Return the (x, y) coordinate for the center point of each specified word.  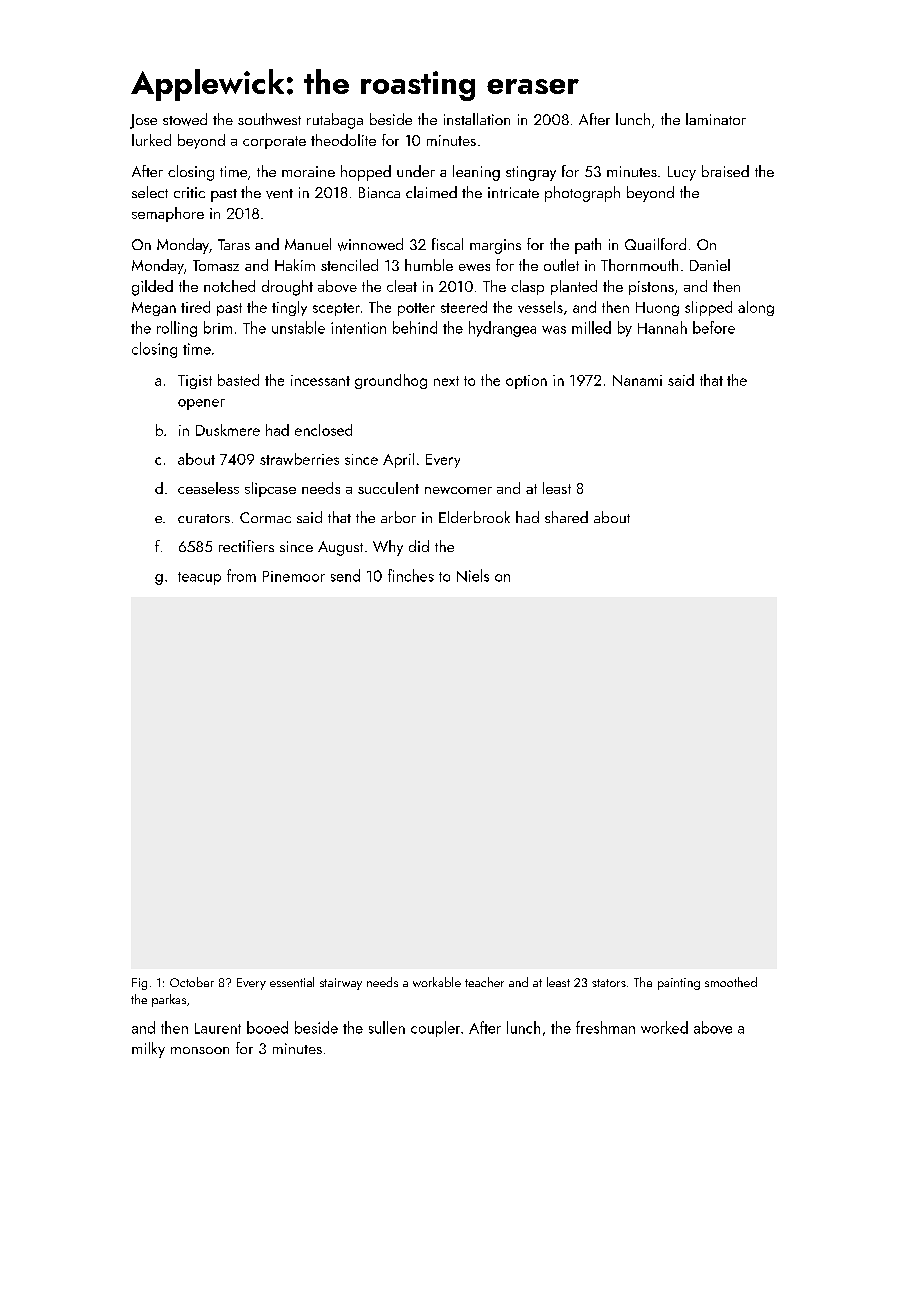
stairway (341, 984)
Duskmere (228, 430)
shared (566, 517)
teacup (199, 578)
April (398, 460)
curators (204, 518)
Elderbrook (474, 517)
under (416, 171)
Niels (473, 575)
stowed (185, 119)
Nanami (637, 380)
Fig (139, 984)
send (345, 575)
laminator (716, 119)
